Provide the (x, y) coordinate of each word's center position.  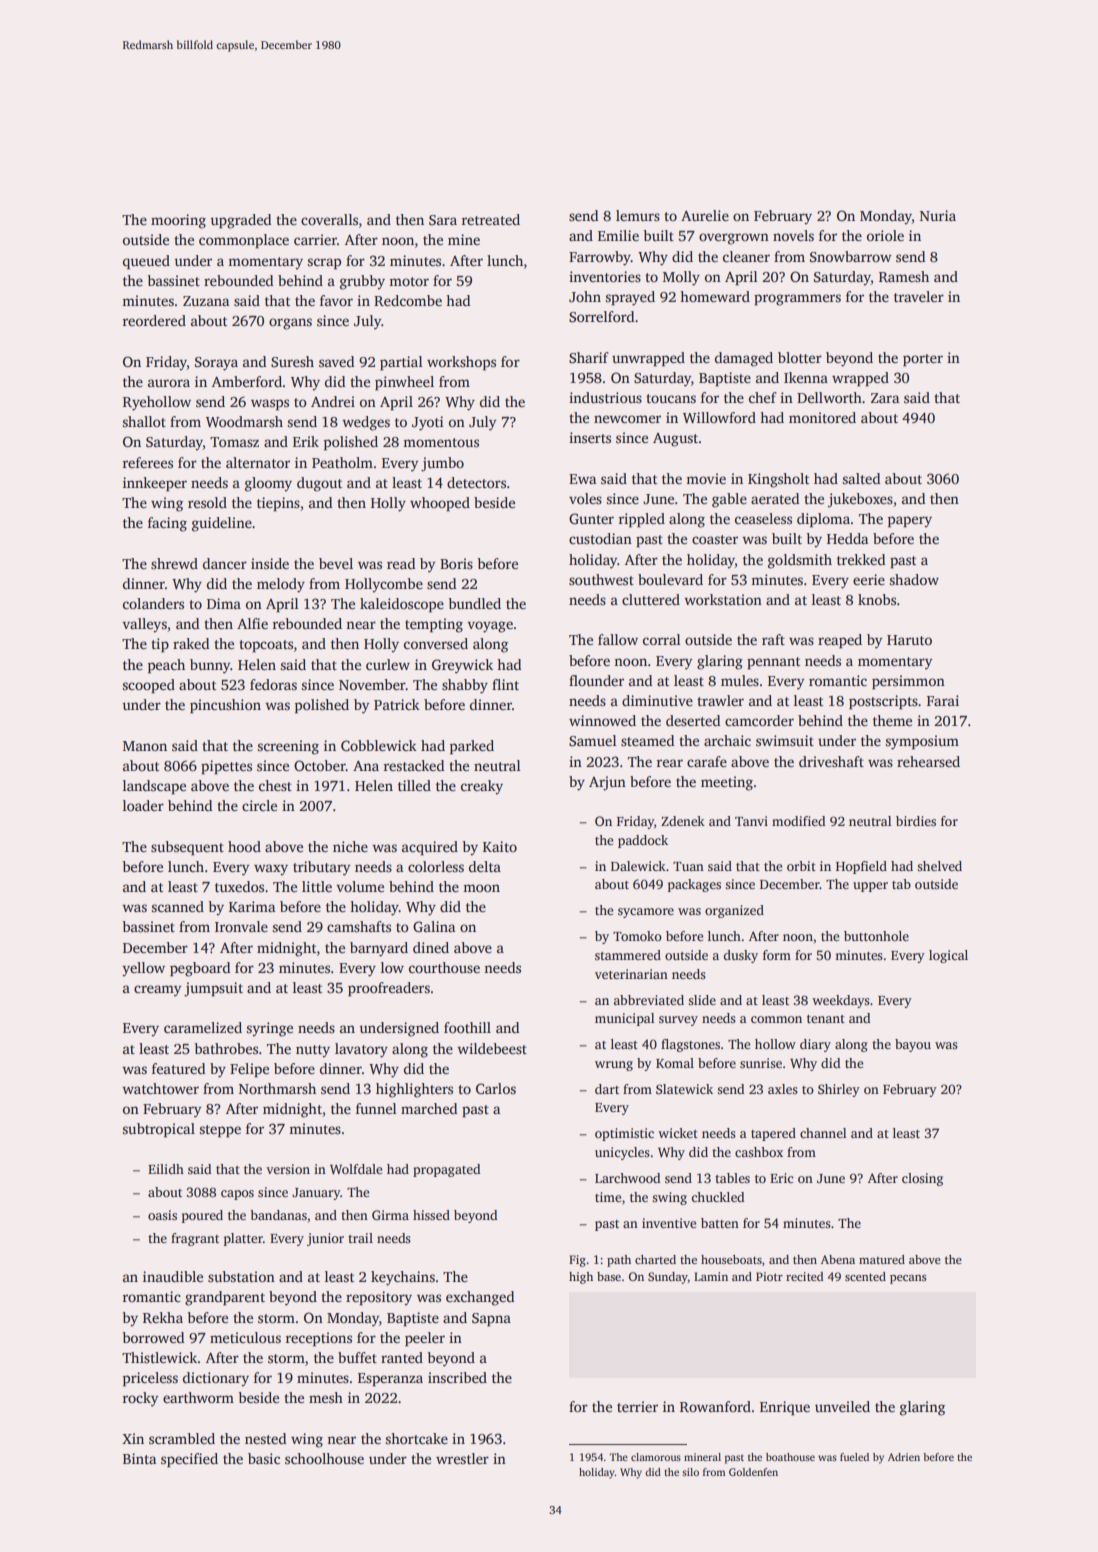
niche (350, 846)
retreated (491, 219)
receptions (319, 1339)
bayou (913, 1045)
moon (481, 888)
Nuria (938, 215)
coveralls (329, 219)
